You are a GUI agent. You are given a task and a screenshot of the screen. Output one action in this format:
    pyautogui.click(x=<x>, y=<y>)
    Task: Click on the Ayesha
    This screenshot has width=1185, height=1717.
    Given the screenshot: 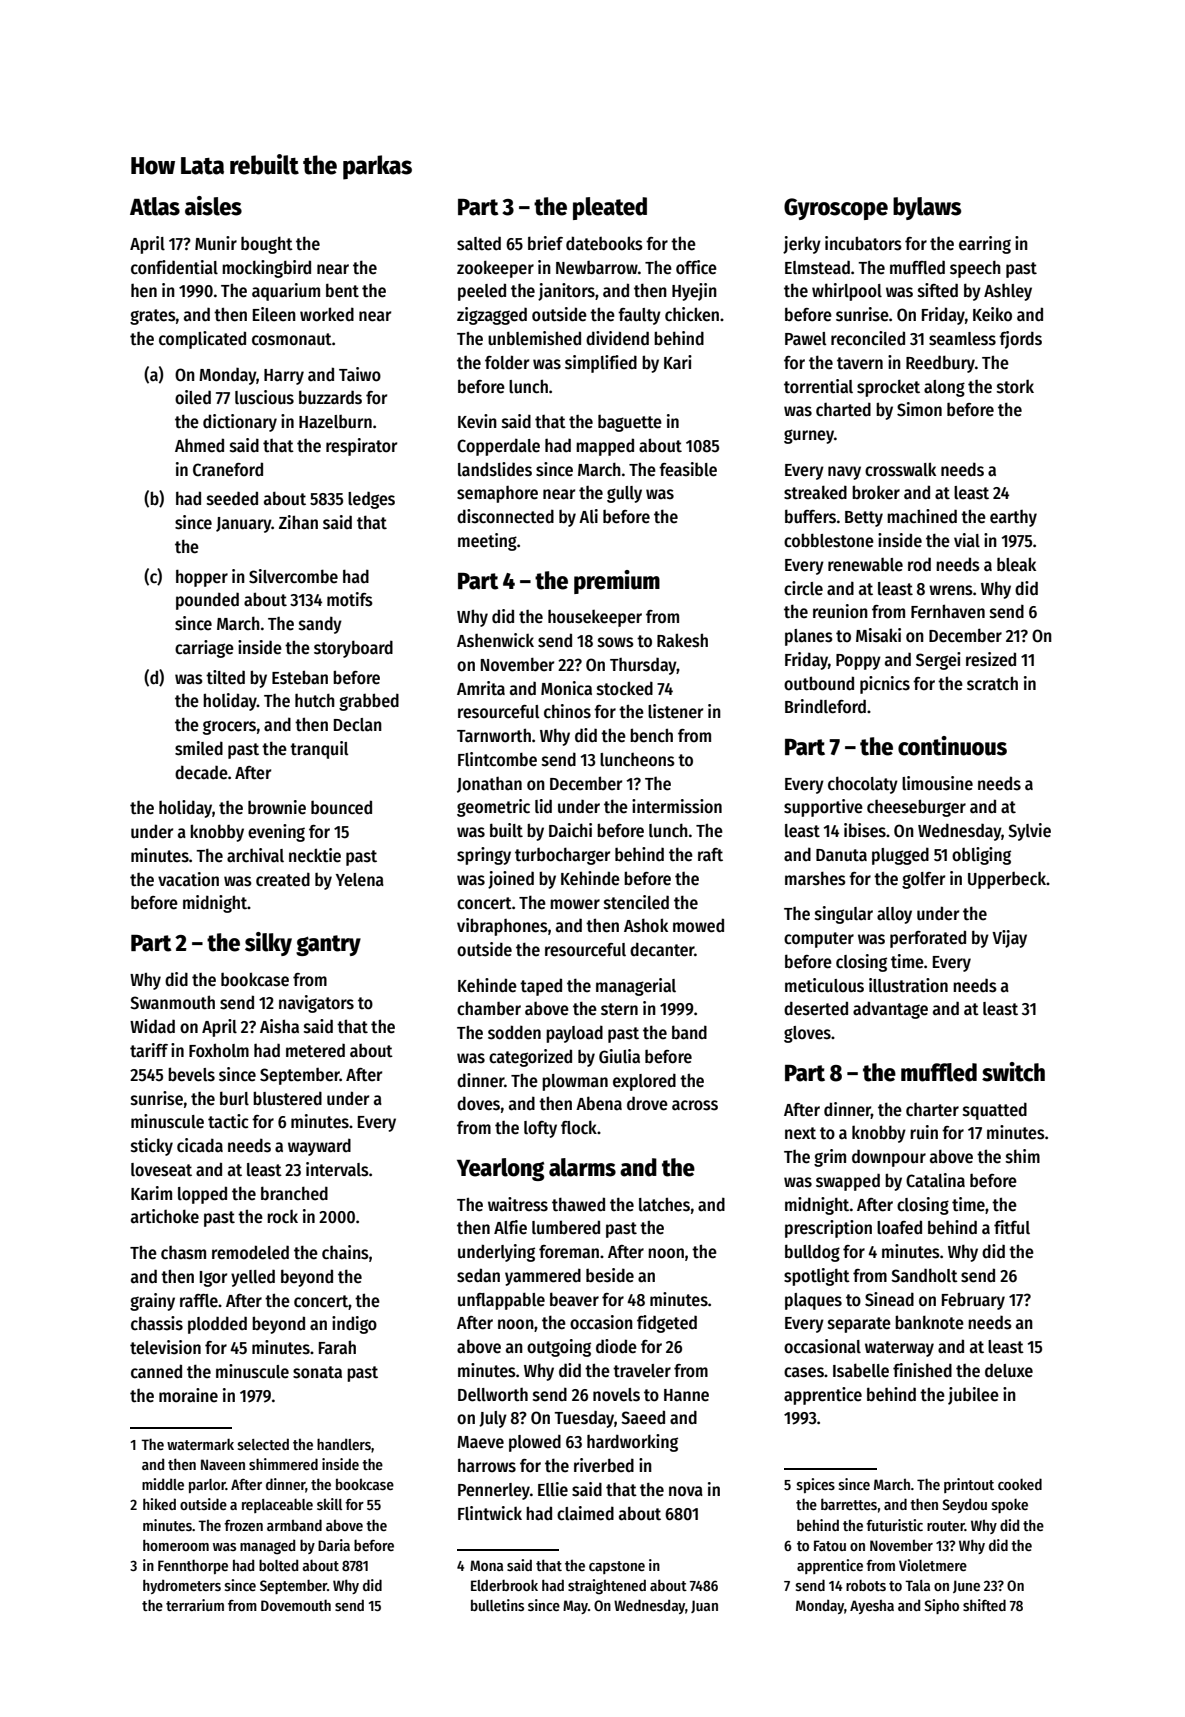 What is the action you would take?
    pyautogui.click(x=872, y=1607)
